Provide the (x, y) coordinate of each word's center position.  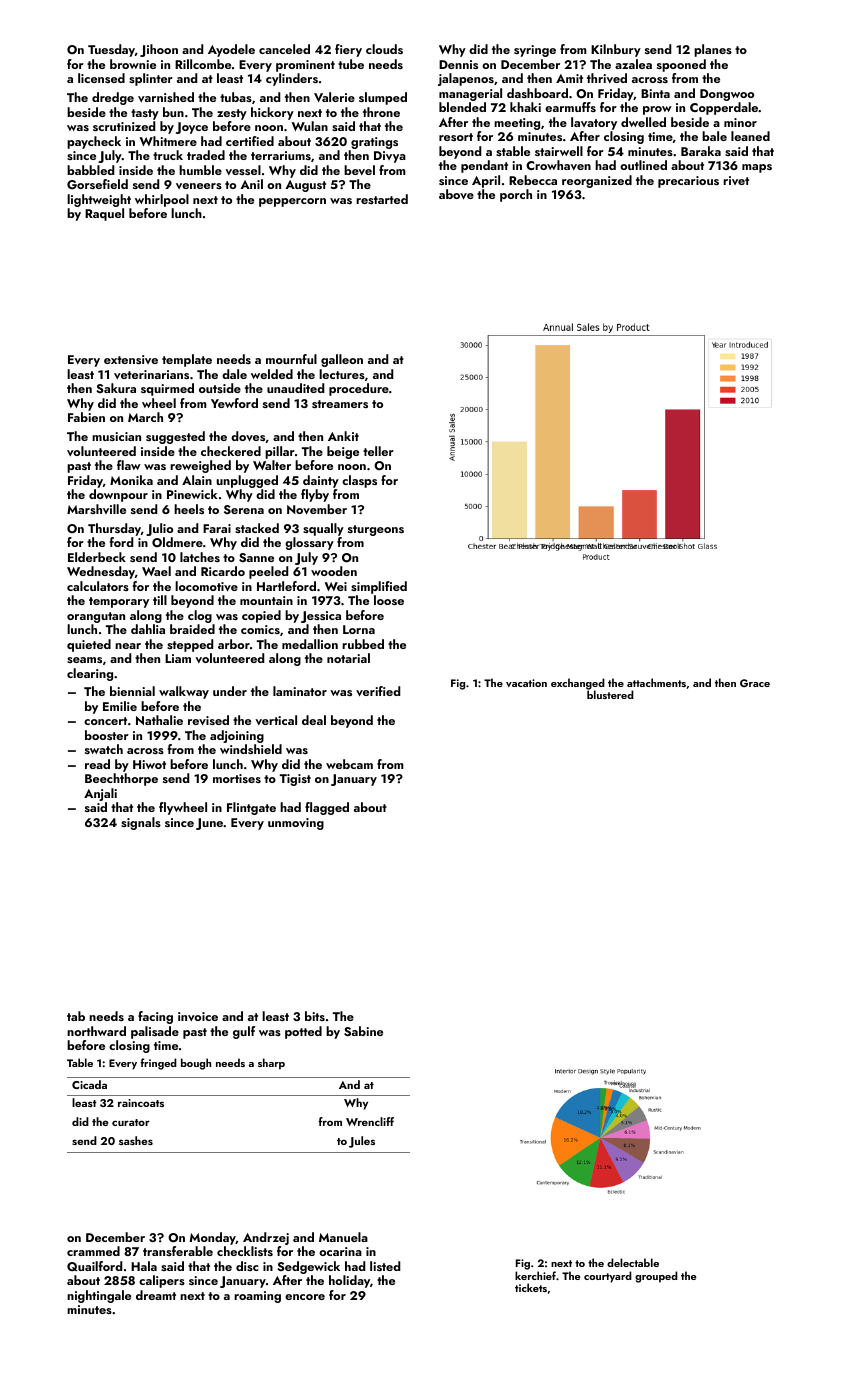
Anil (251, 184)
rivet (736, 180)
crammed (93, 1251)
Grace (755, 683)
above (456, 194)
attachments (656, 682)
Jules (362, 1142)
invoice (198, 1016)
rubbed (363, 644)
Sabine (363, 1031)
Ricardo (223, 571)
